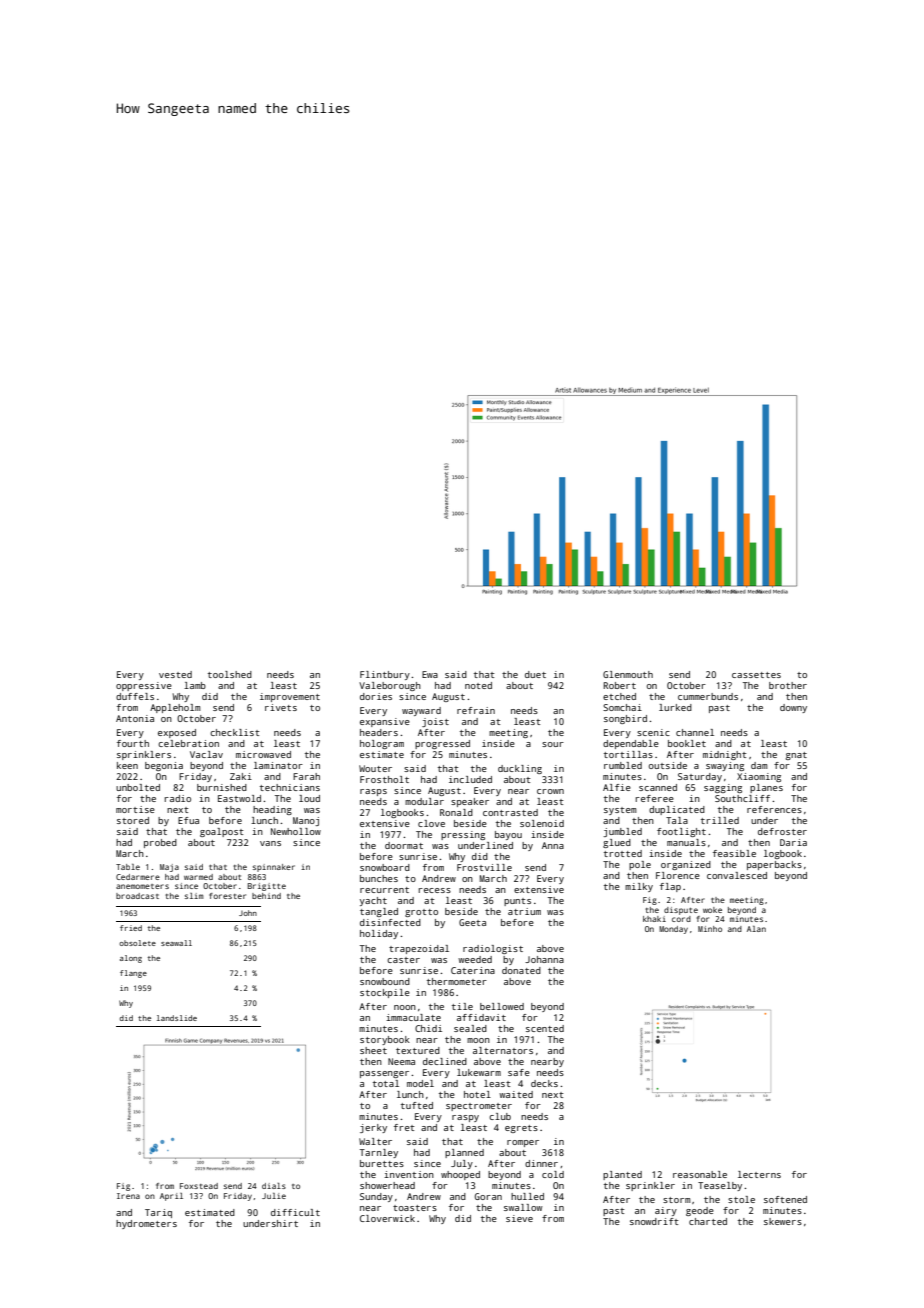 This screenshot has width=924, height=1308. Describe the element at coordinates (517, 902) in the screenshot. I see `punts` at that location.
